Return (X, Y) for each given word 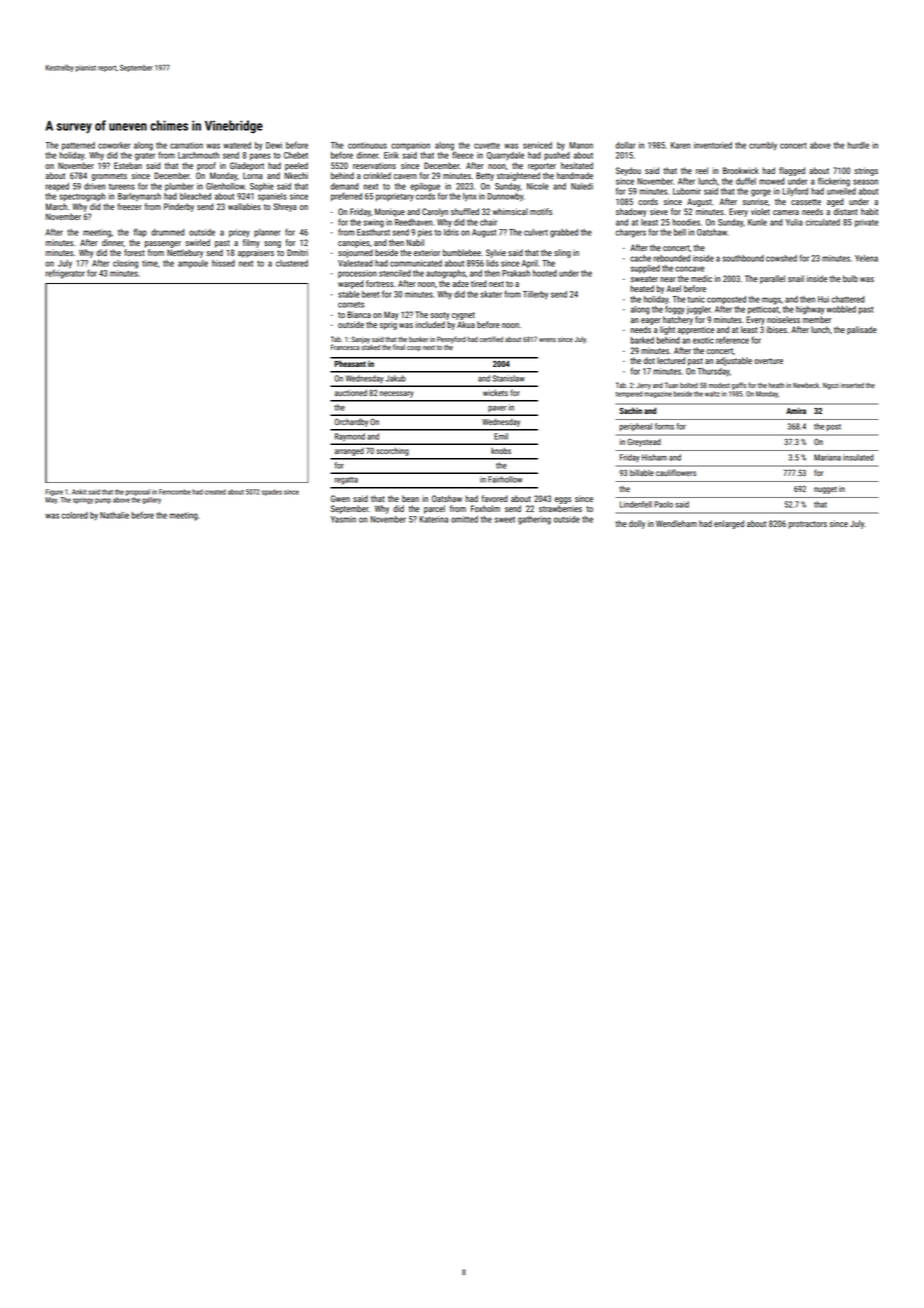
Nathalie (114, 515)
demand (345, 186)
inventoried (713, 145)
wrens (547, 340)
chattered (848, 299)
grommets (109, 177)
